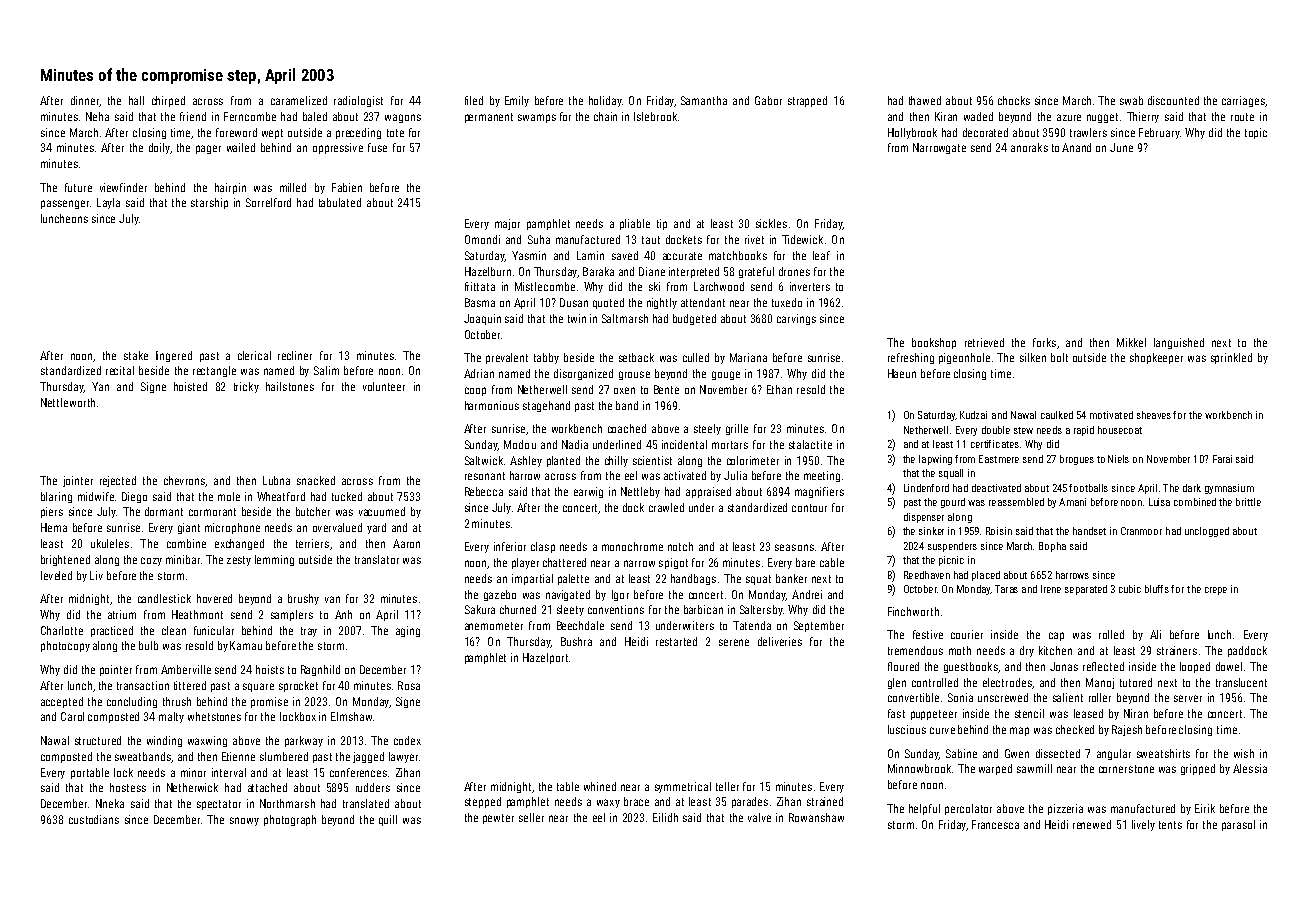 This screenshot has width=1308, height=924. Describe the element at coordinates (771, 223) in the screenshot. I see `sickles` at that location.
